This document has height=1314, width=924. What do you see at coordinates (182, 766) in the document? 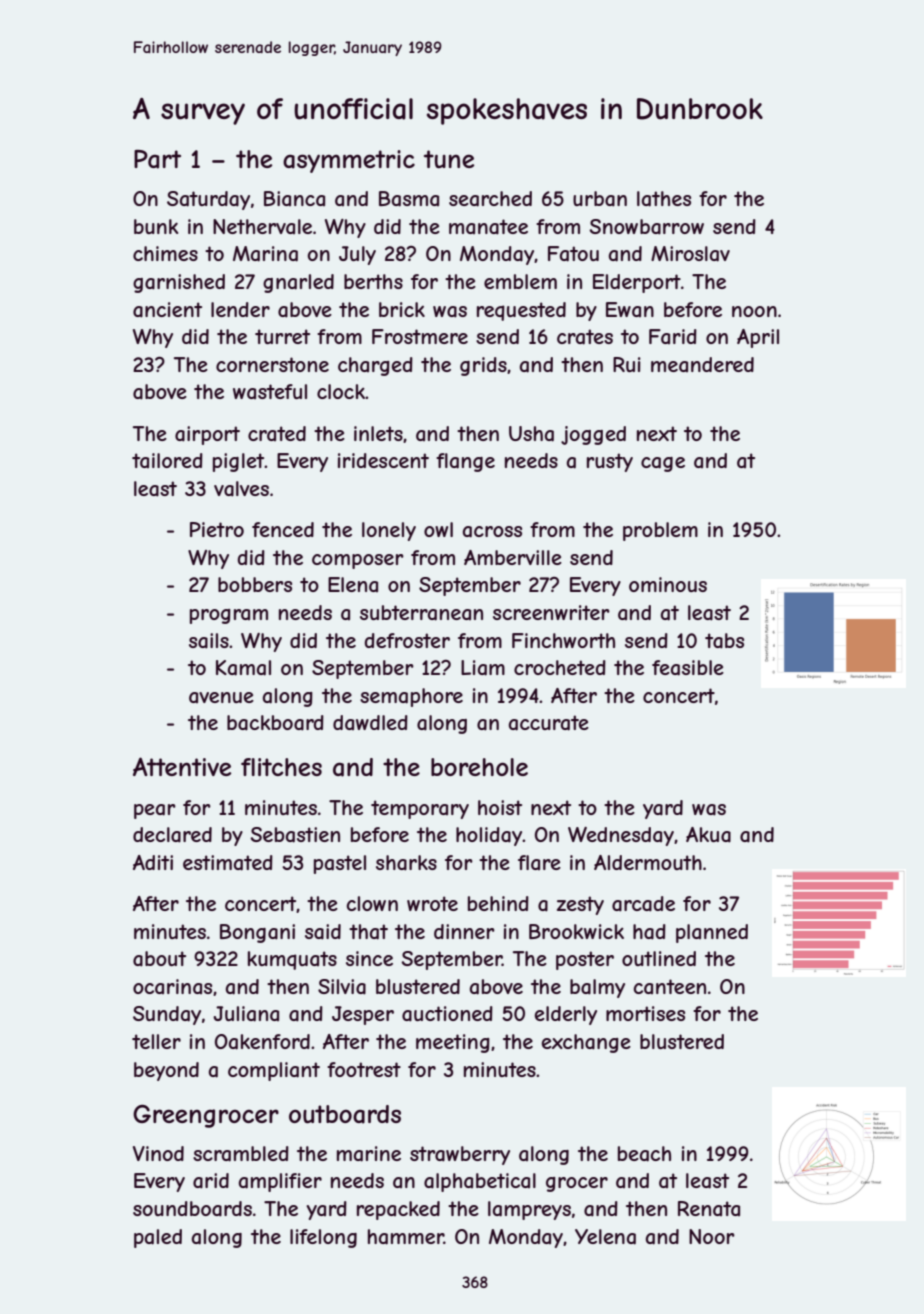
I see `Attentive` at bounding box center [182, 766].
